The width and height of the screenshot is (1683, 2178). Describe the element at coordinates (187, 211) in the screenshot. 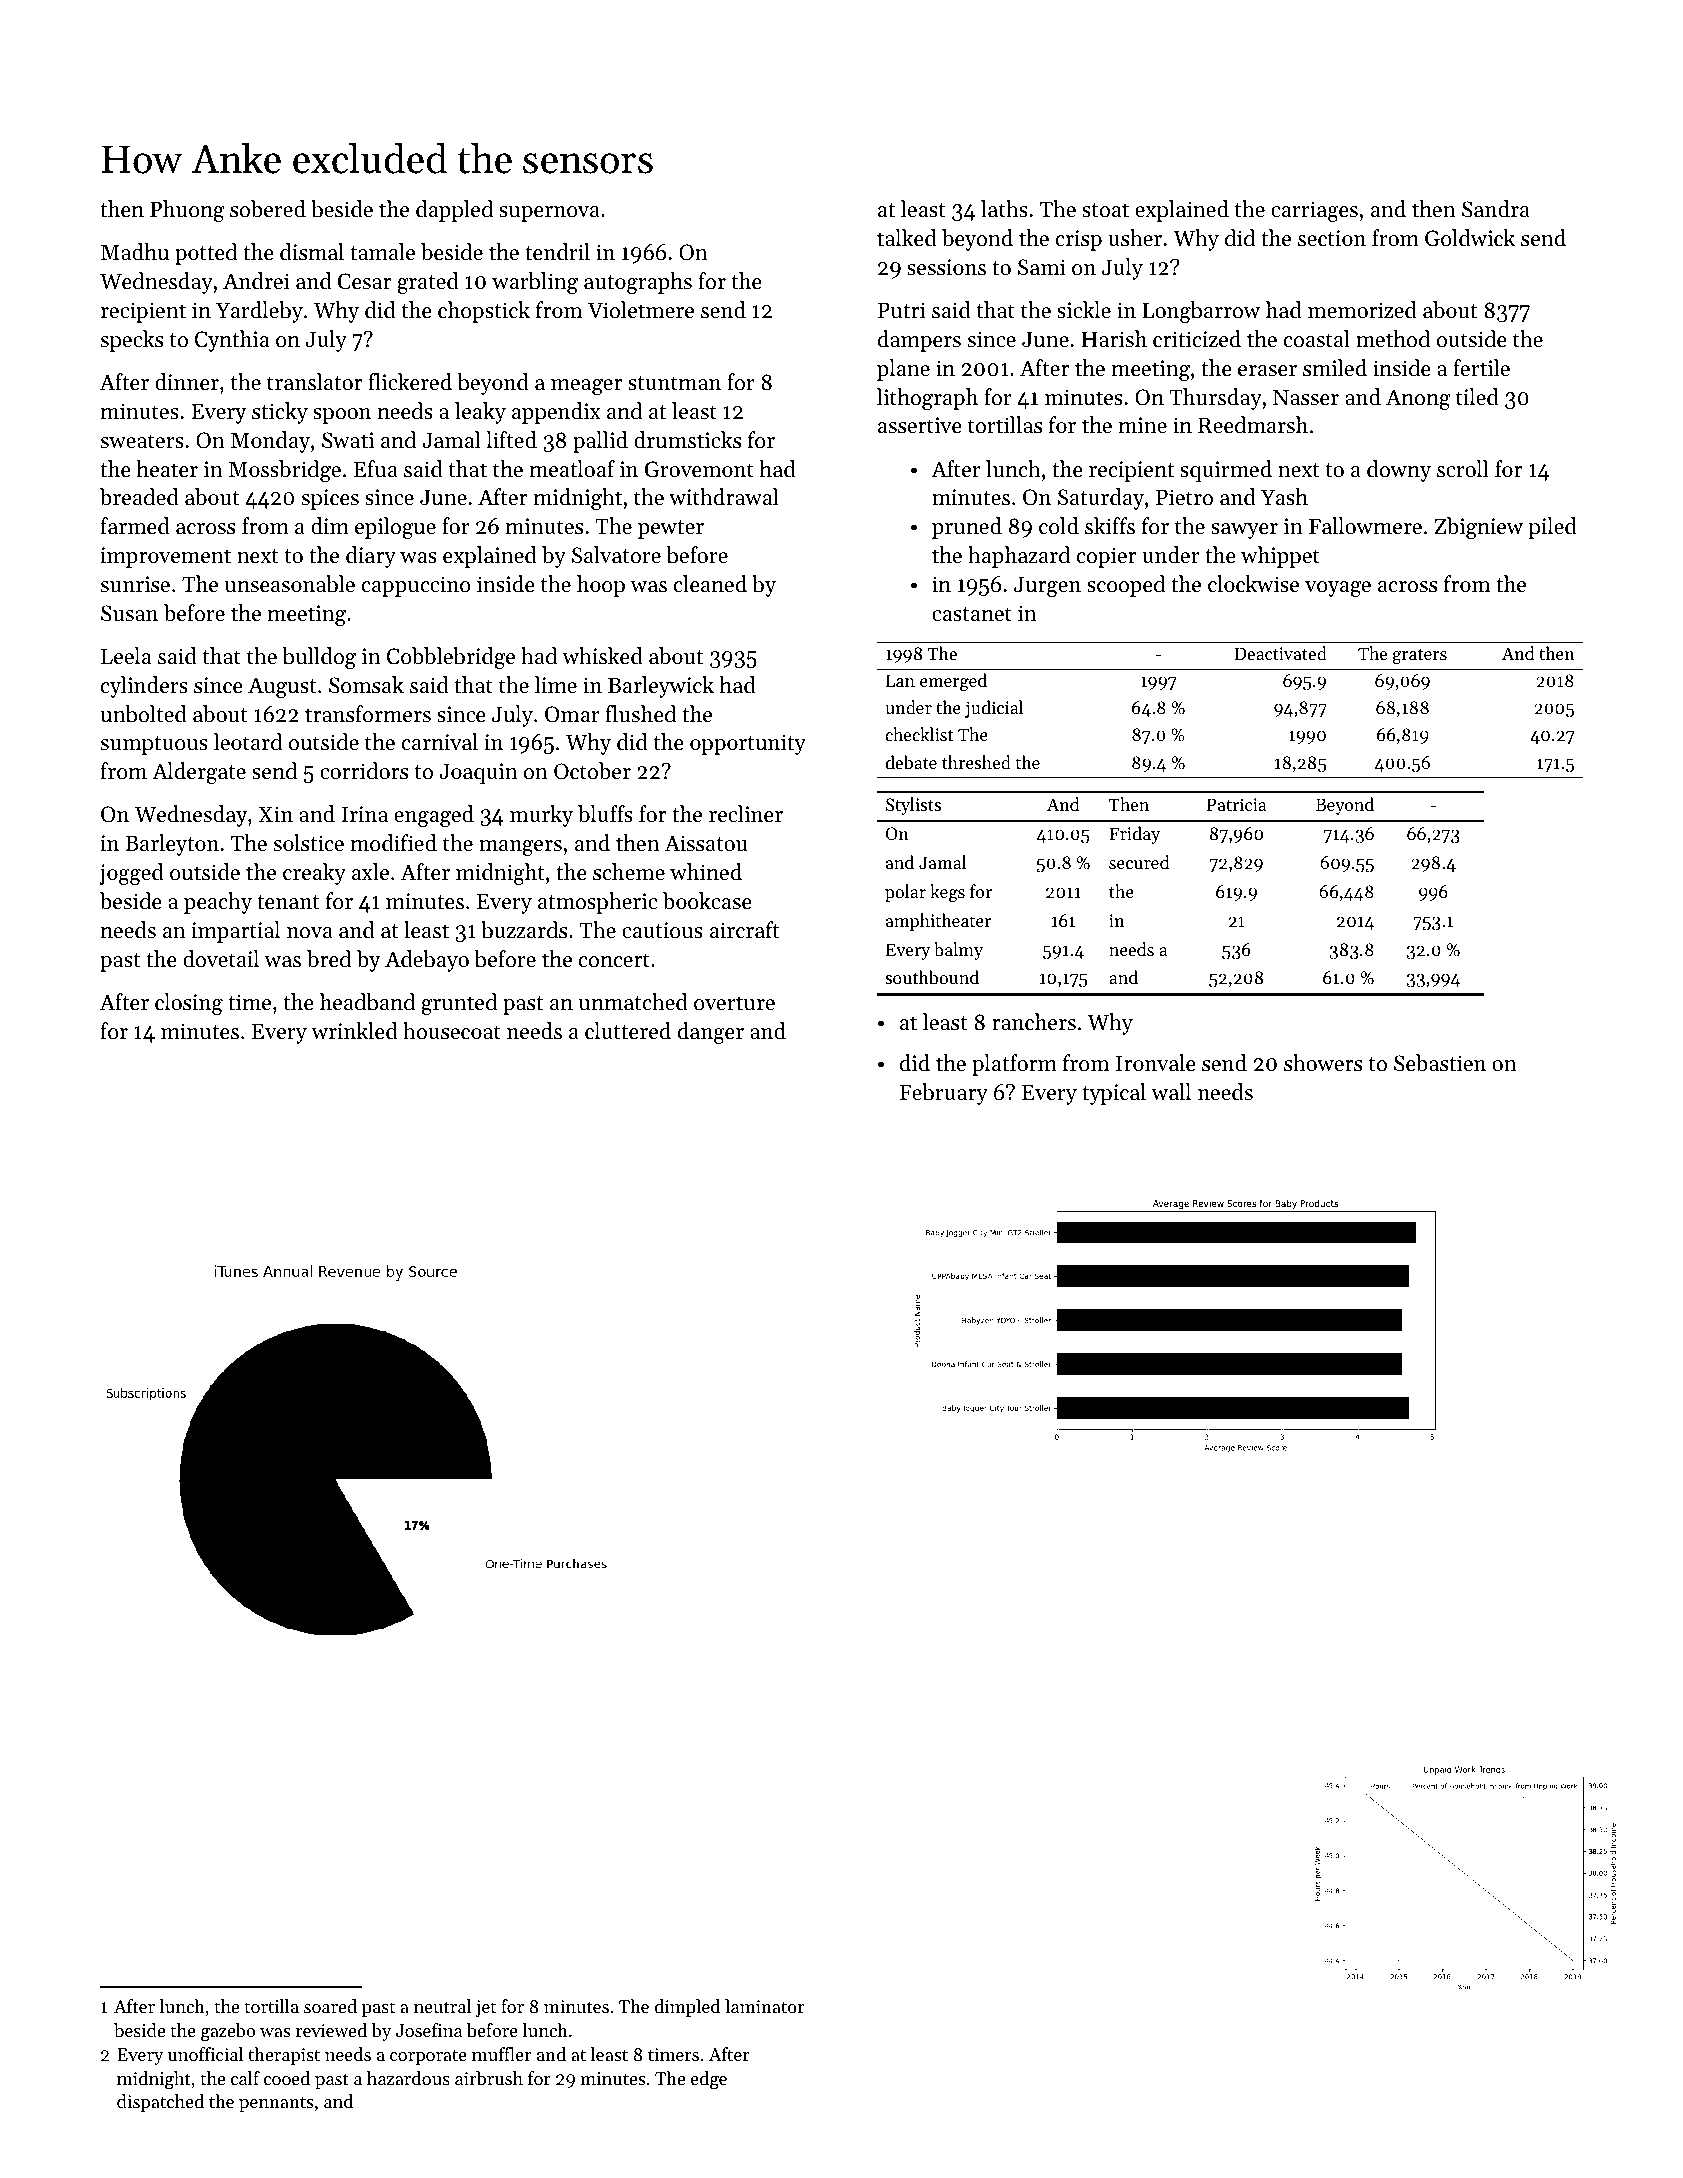

I see `Phuong` at that location.
